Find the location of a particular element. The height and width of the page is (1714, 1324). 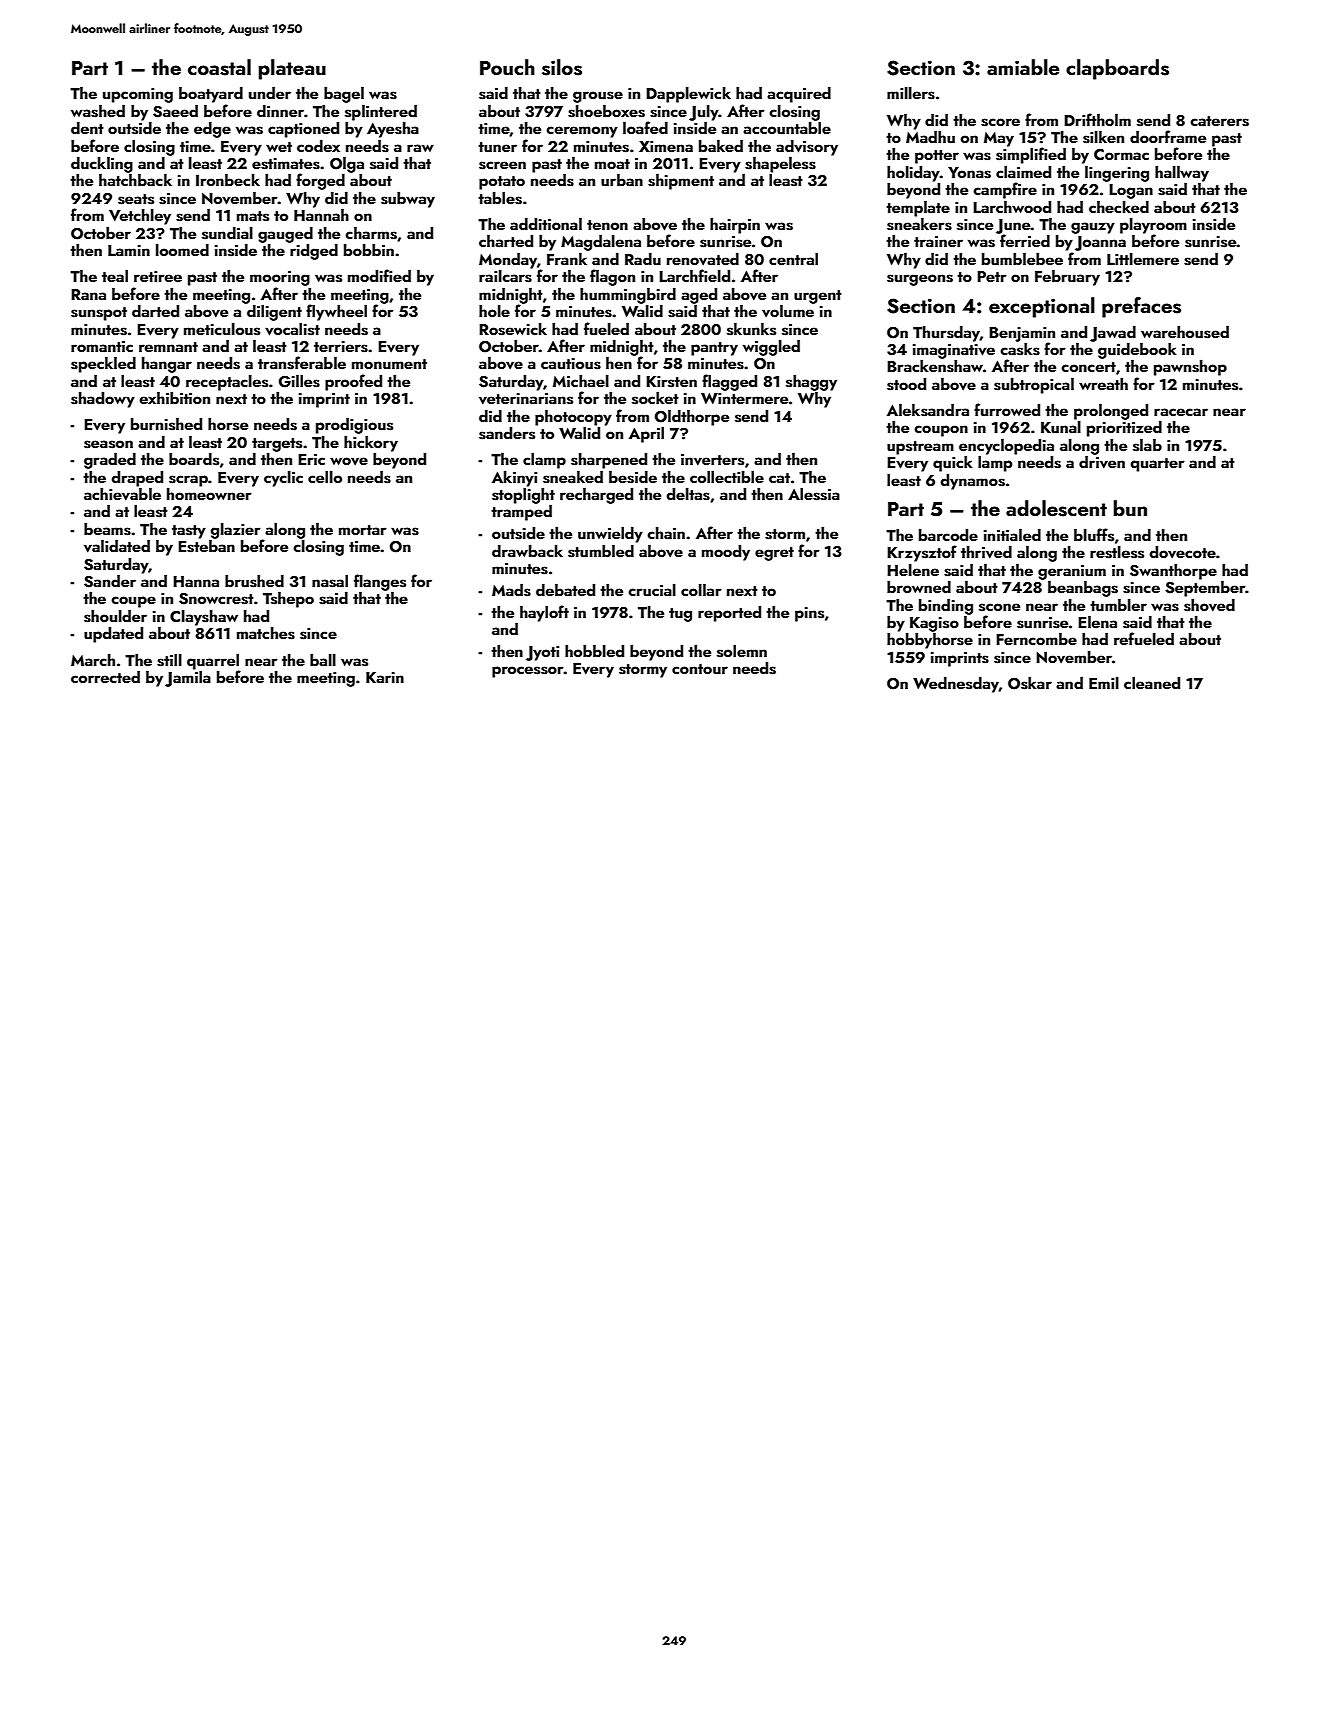

silos is located at coordinates (562, 67).
